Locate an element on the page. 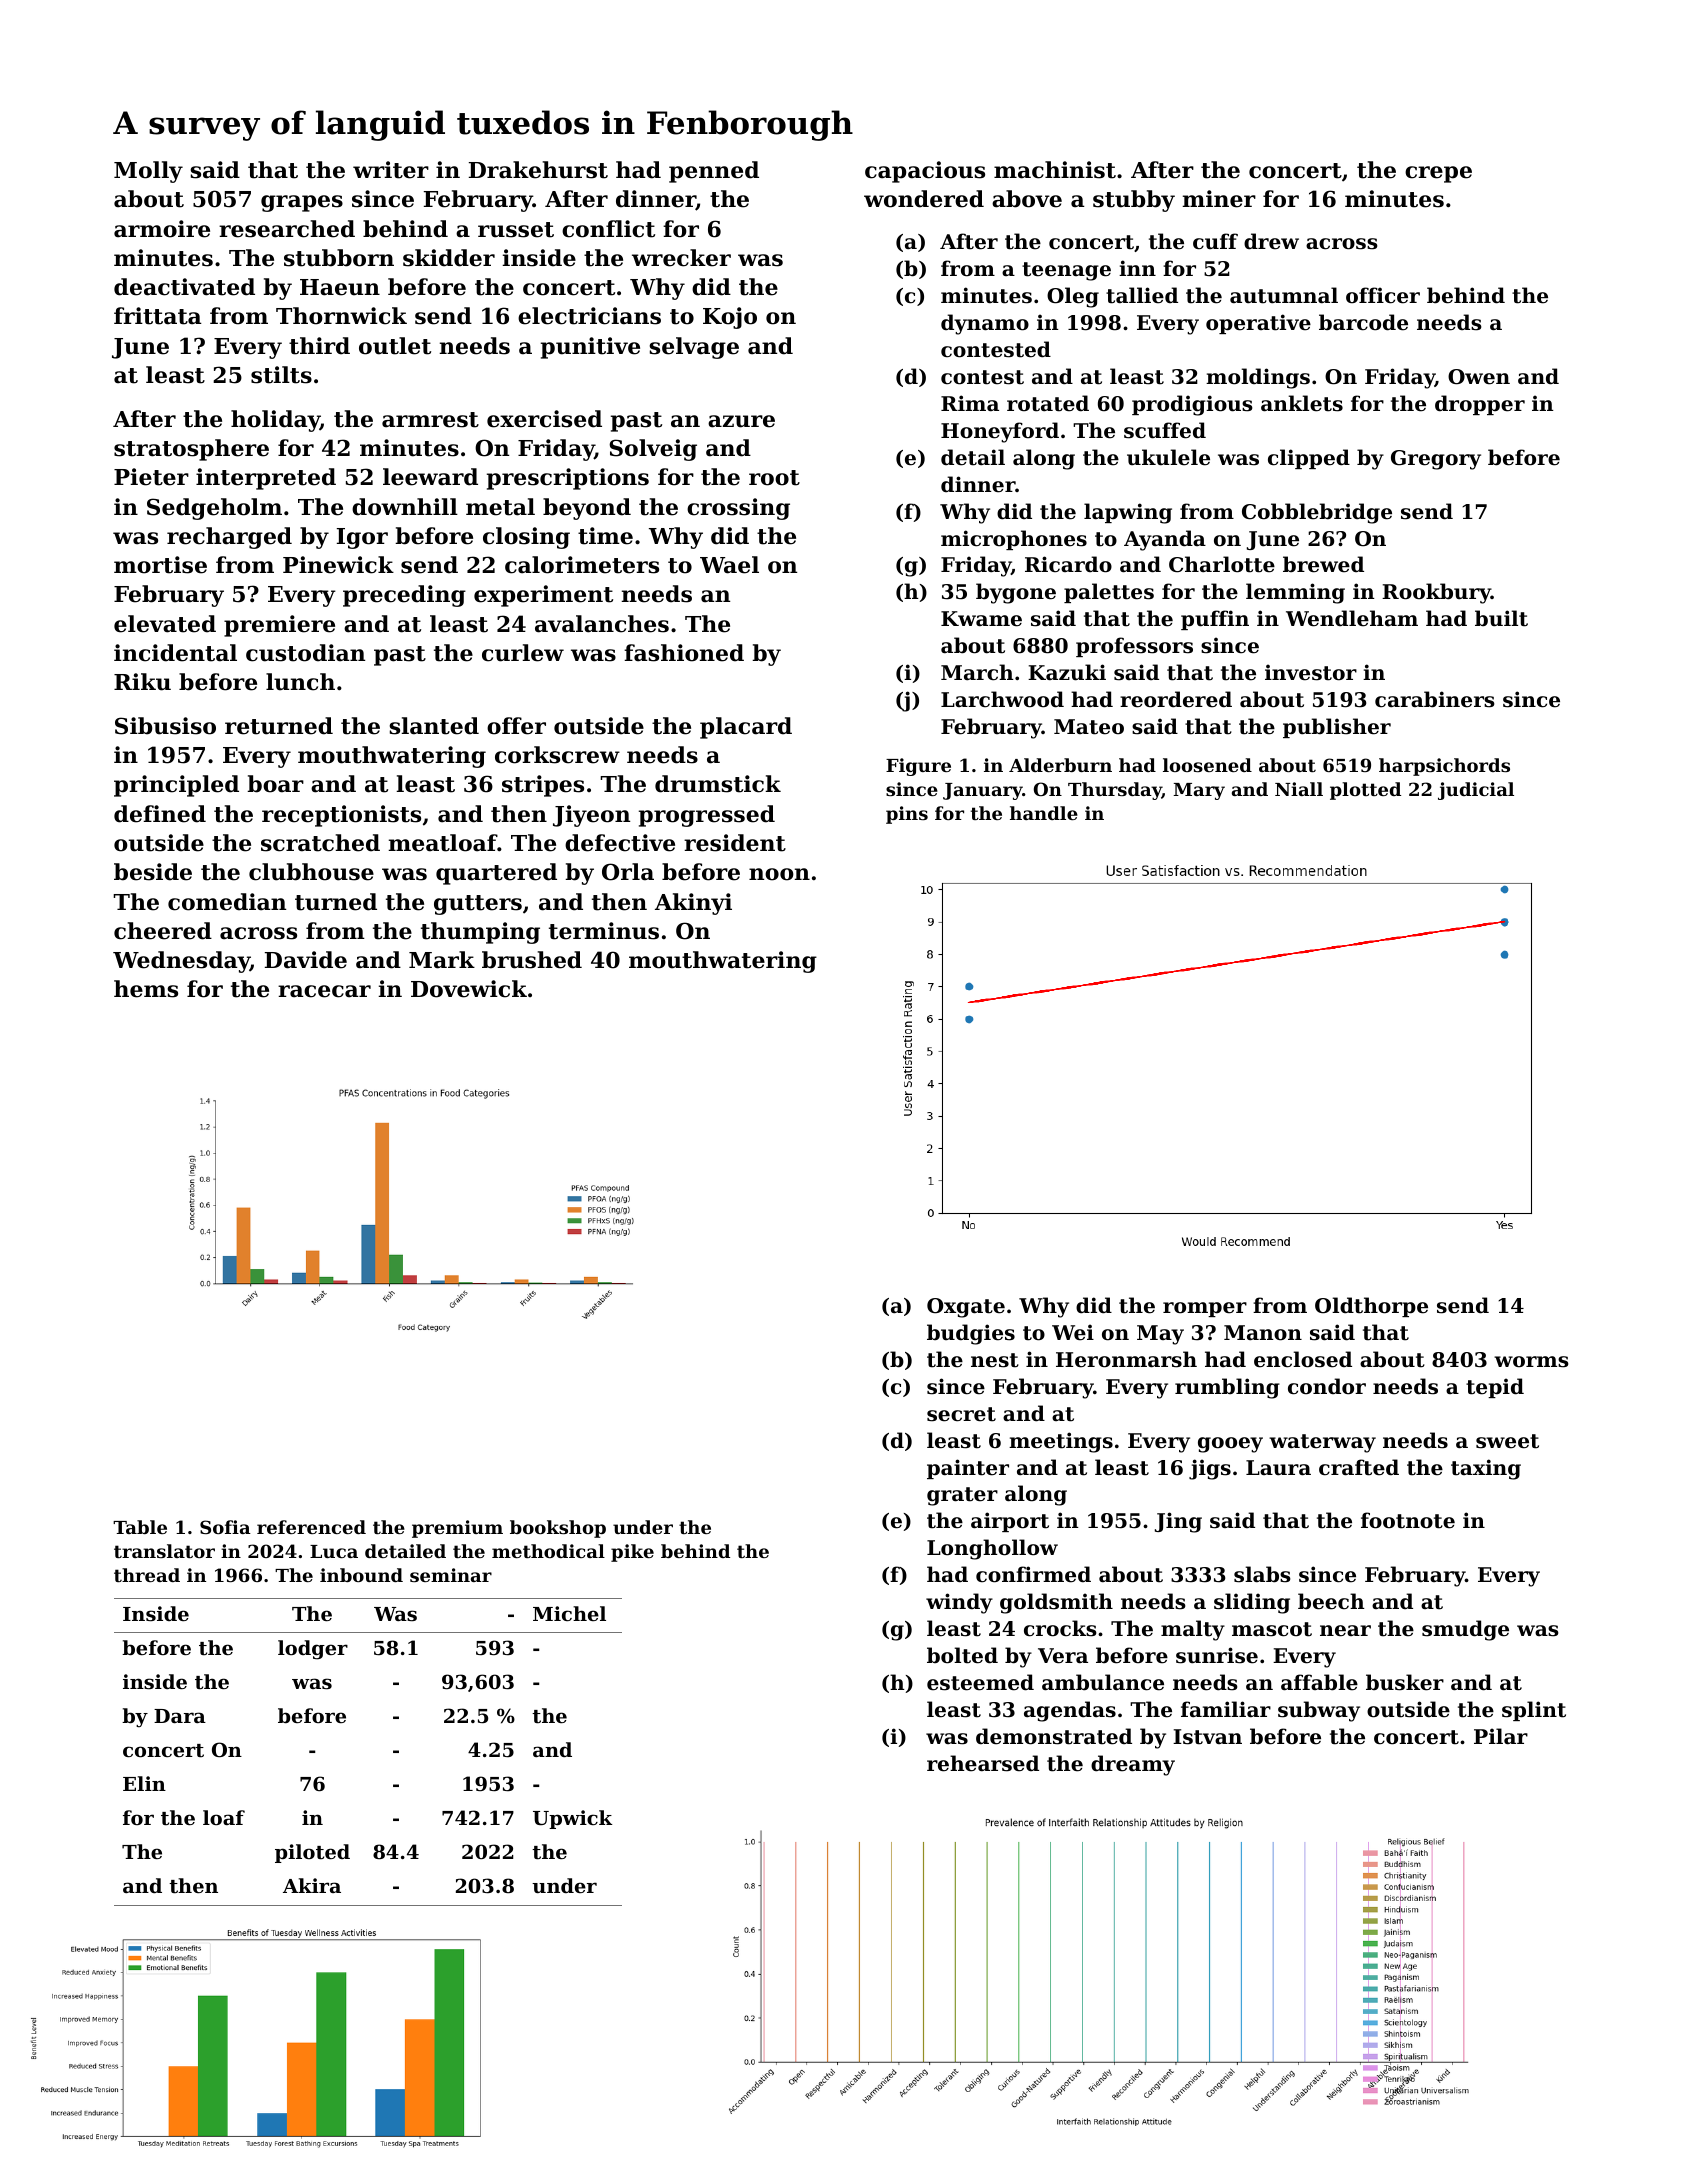 This document has width=1683, height=2178. judicial is located at coordinates (1476, 791).
